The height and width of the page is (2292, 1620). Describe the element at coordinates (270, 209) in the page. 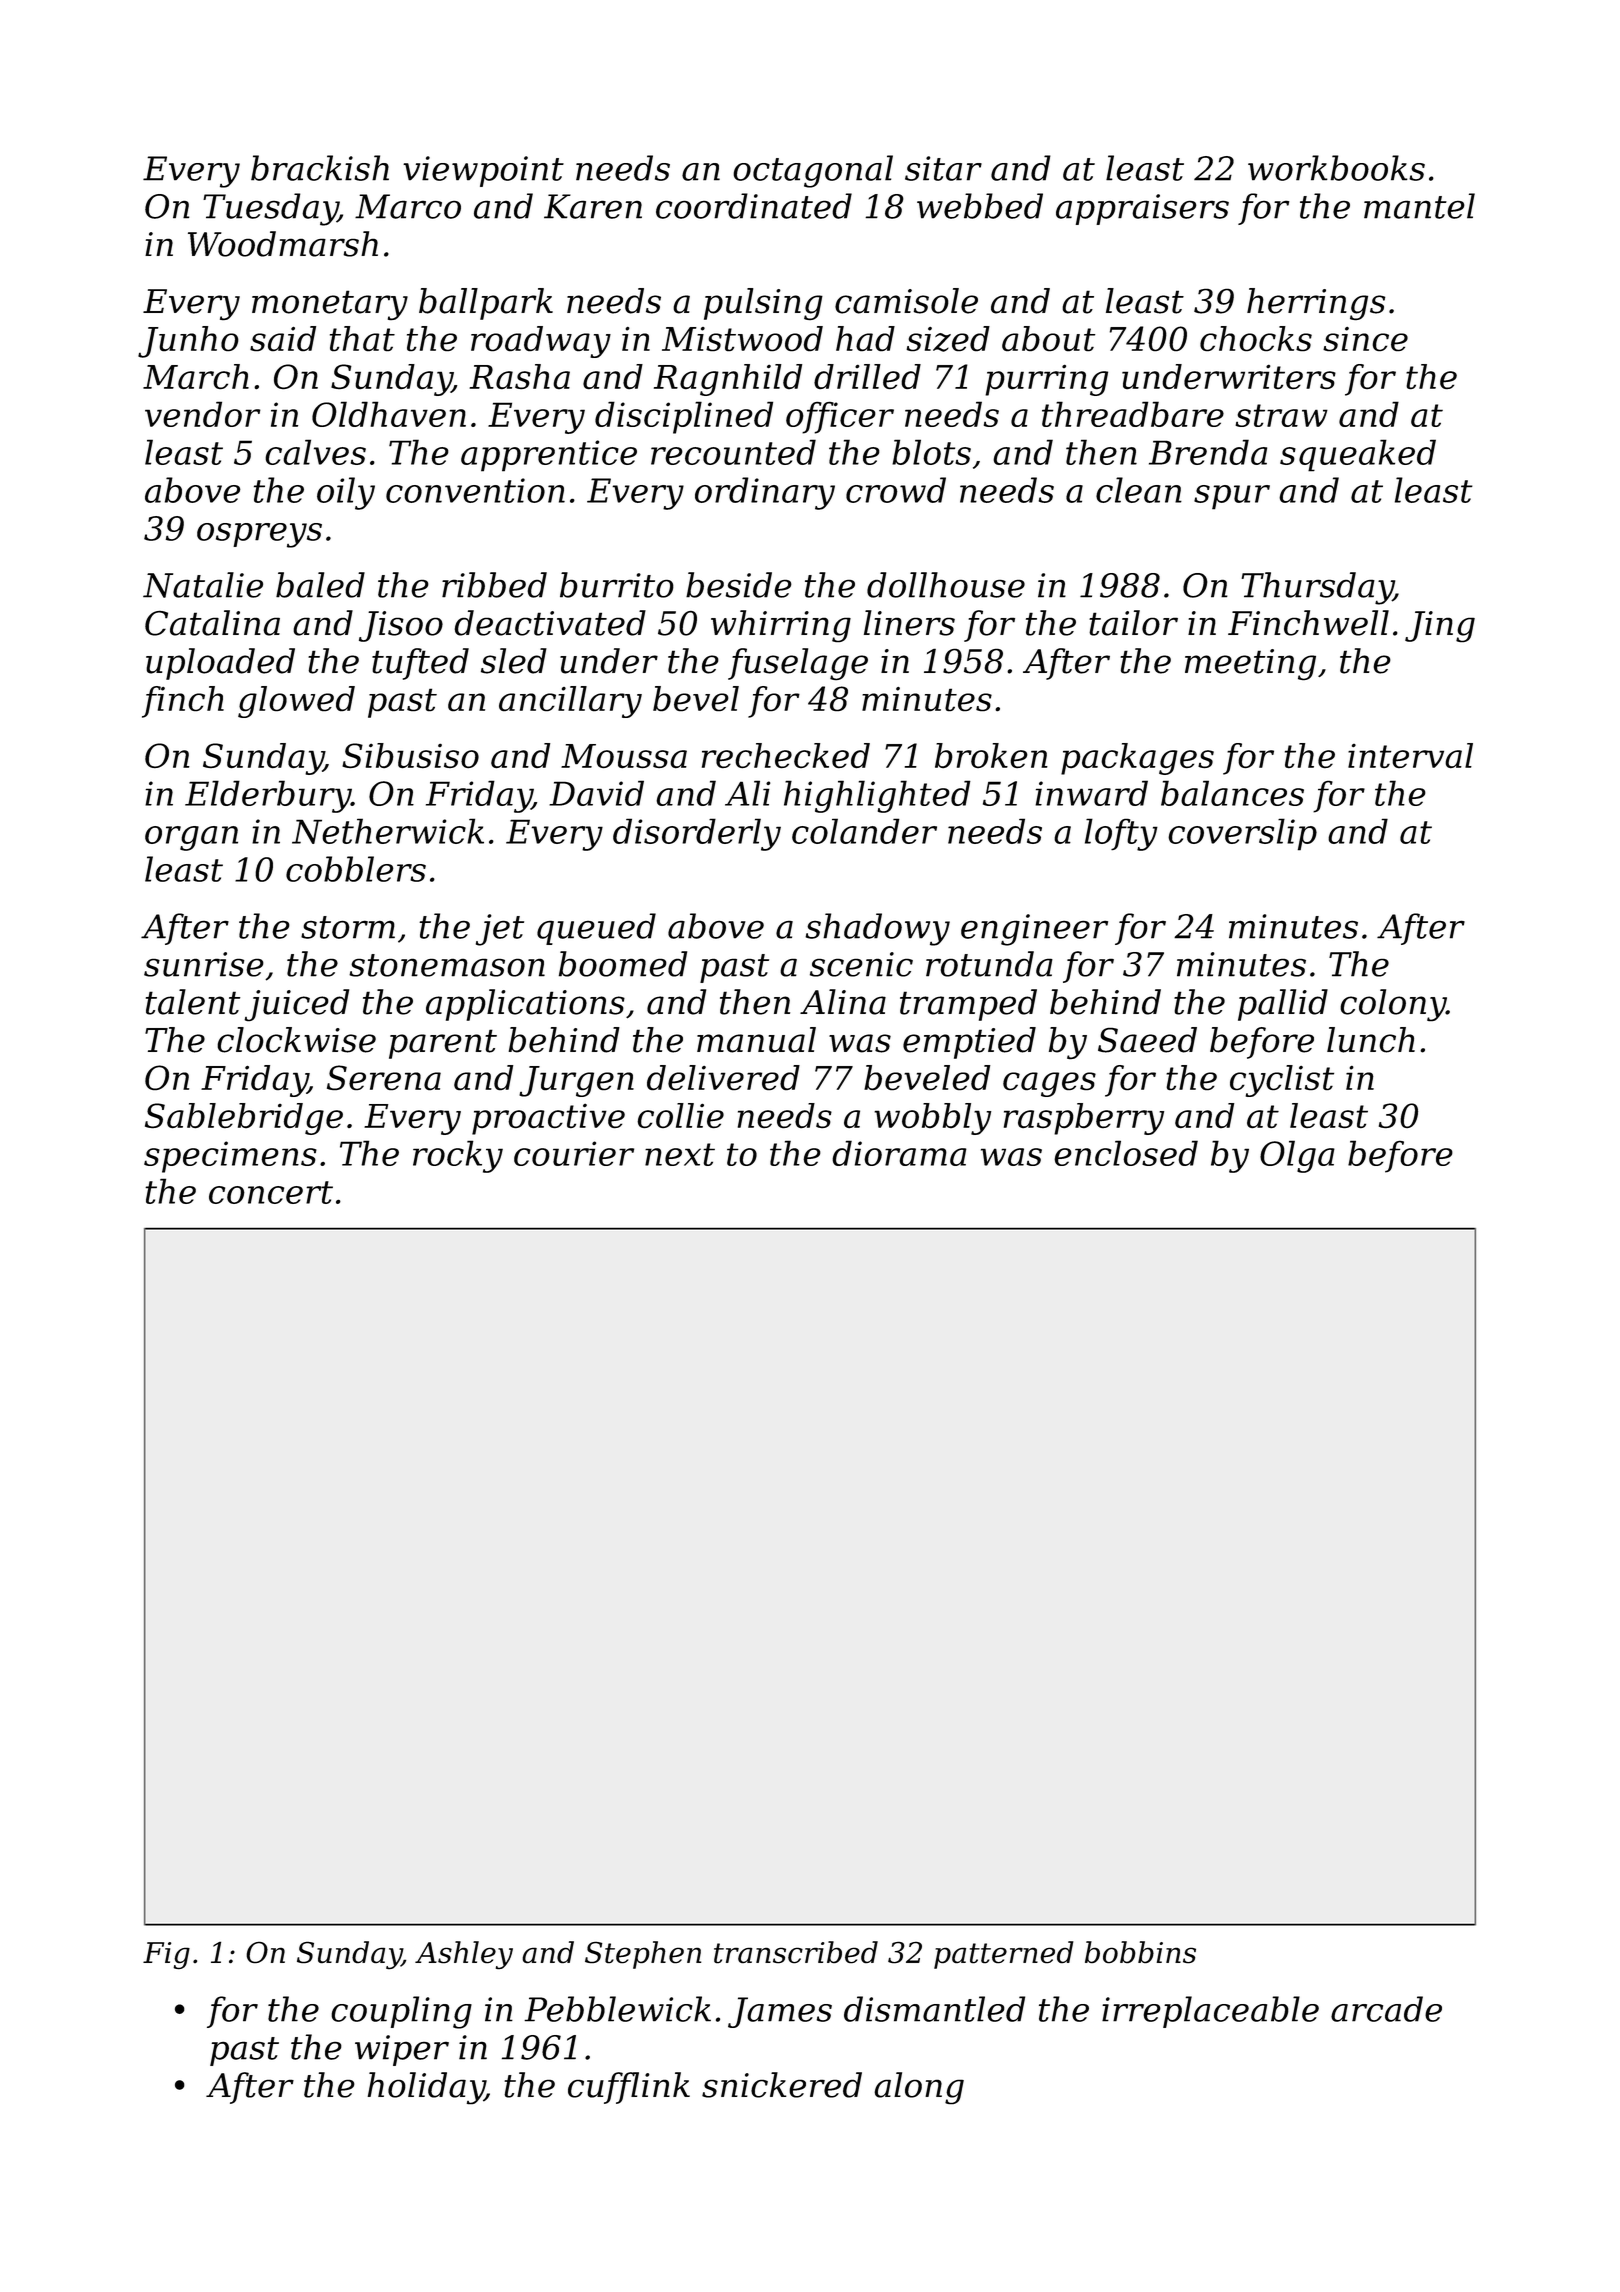

I see `Tuesday` at that location.
